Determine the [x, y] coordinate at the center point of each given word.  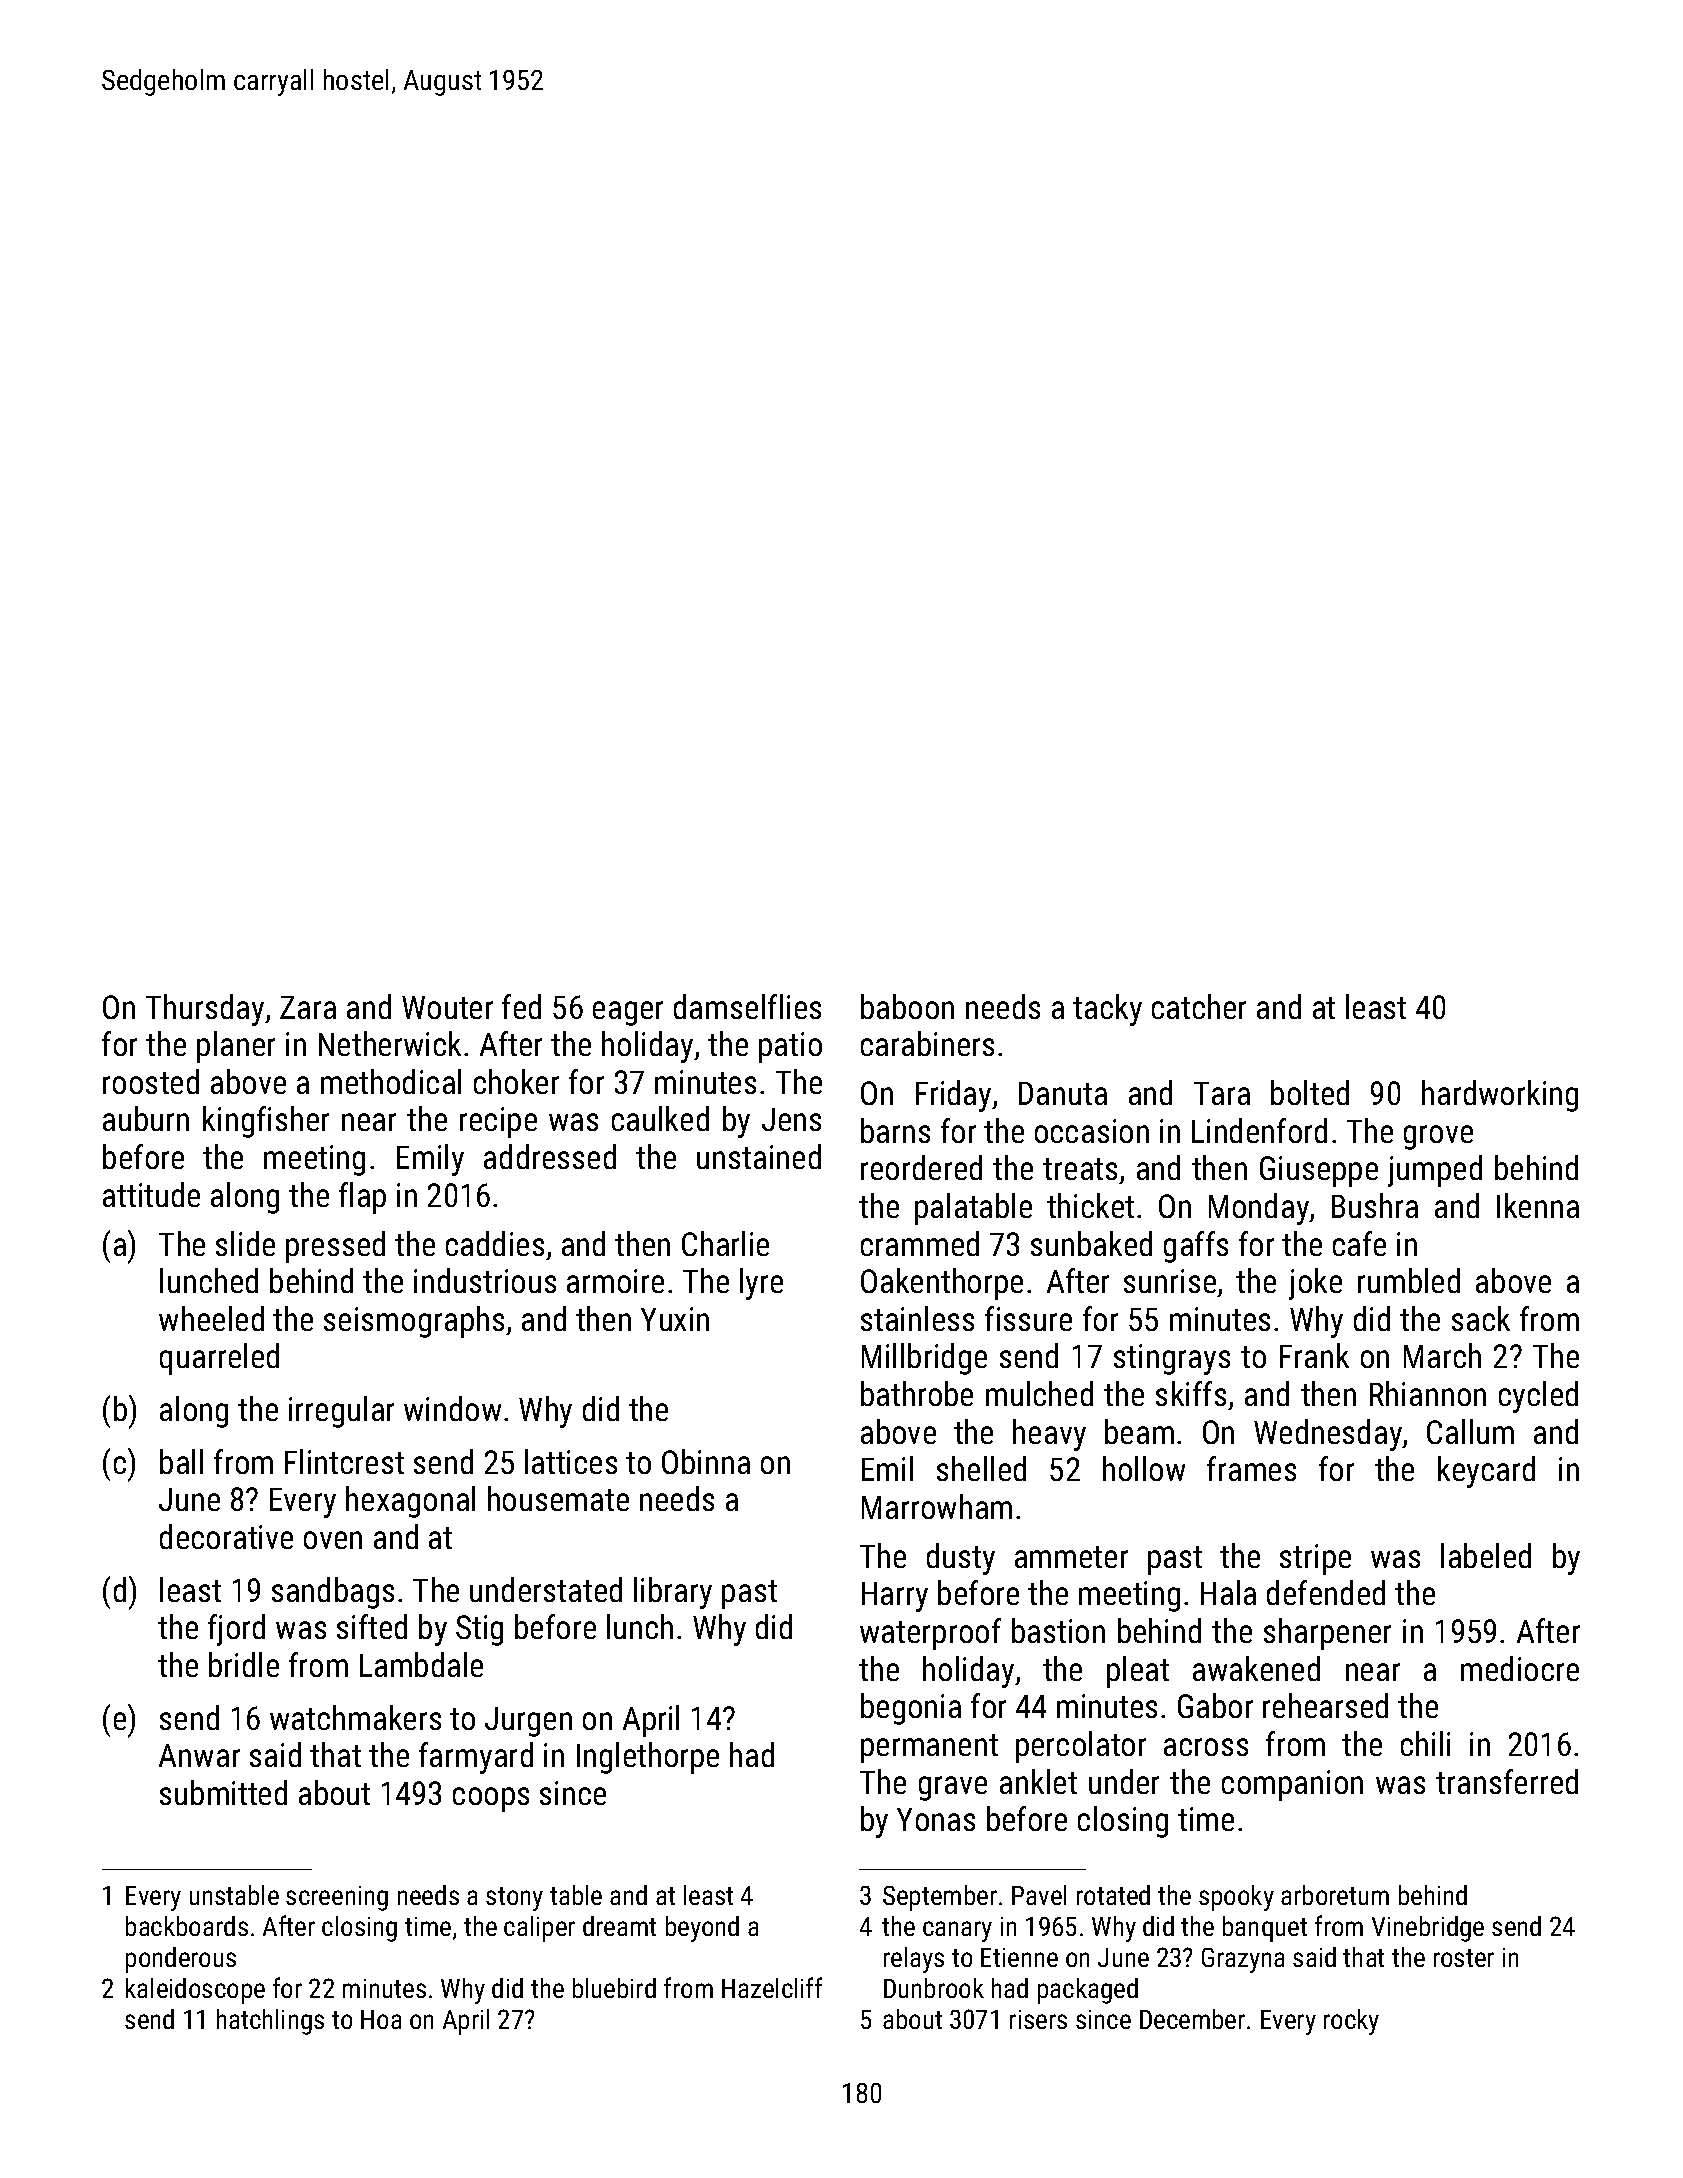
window [452, 1408]
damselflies [747, 1006]
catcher [1199, 1006]
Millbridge [924, 1359]
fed [521, 1006]
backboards [187, 1926]
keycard [1486, 1472]
